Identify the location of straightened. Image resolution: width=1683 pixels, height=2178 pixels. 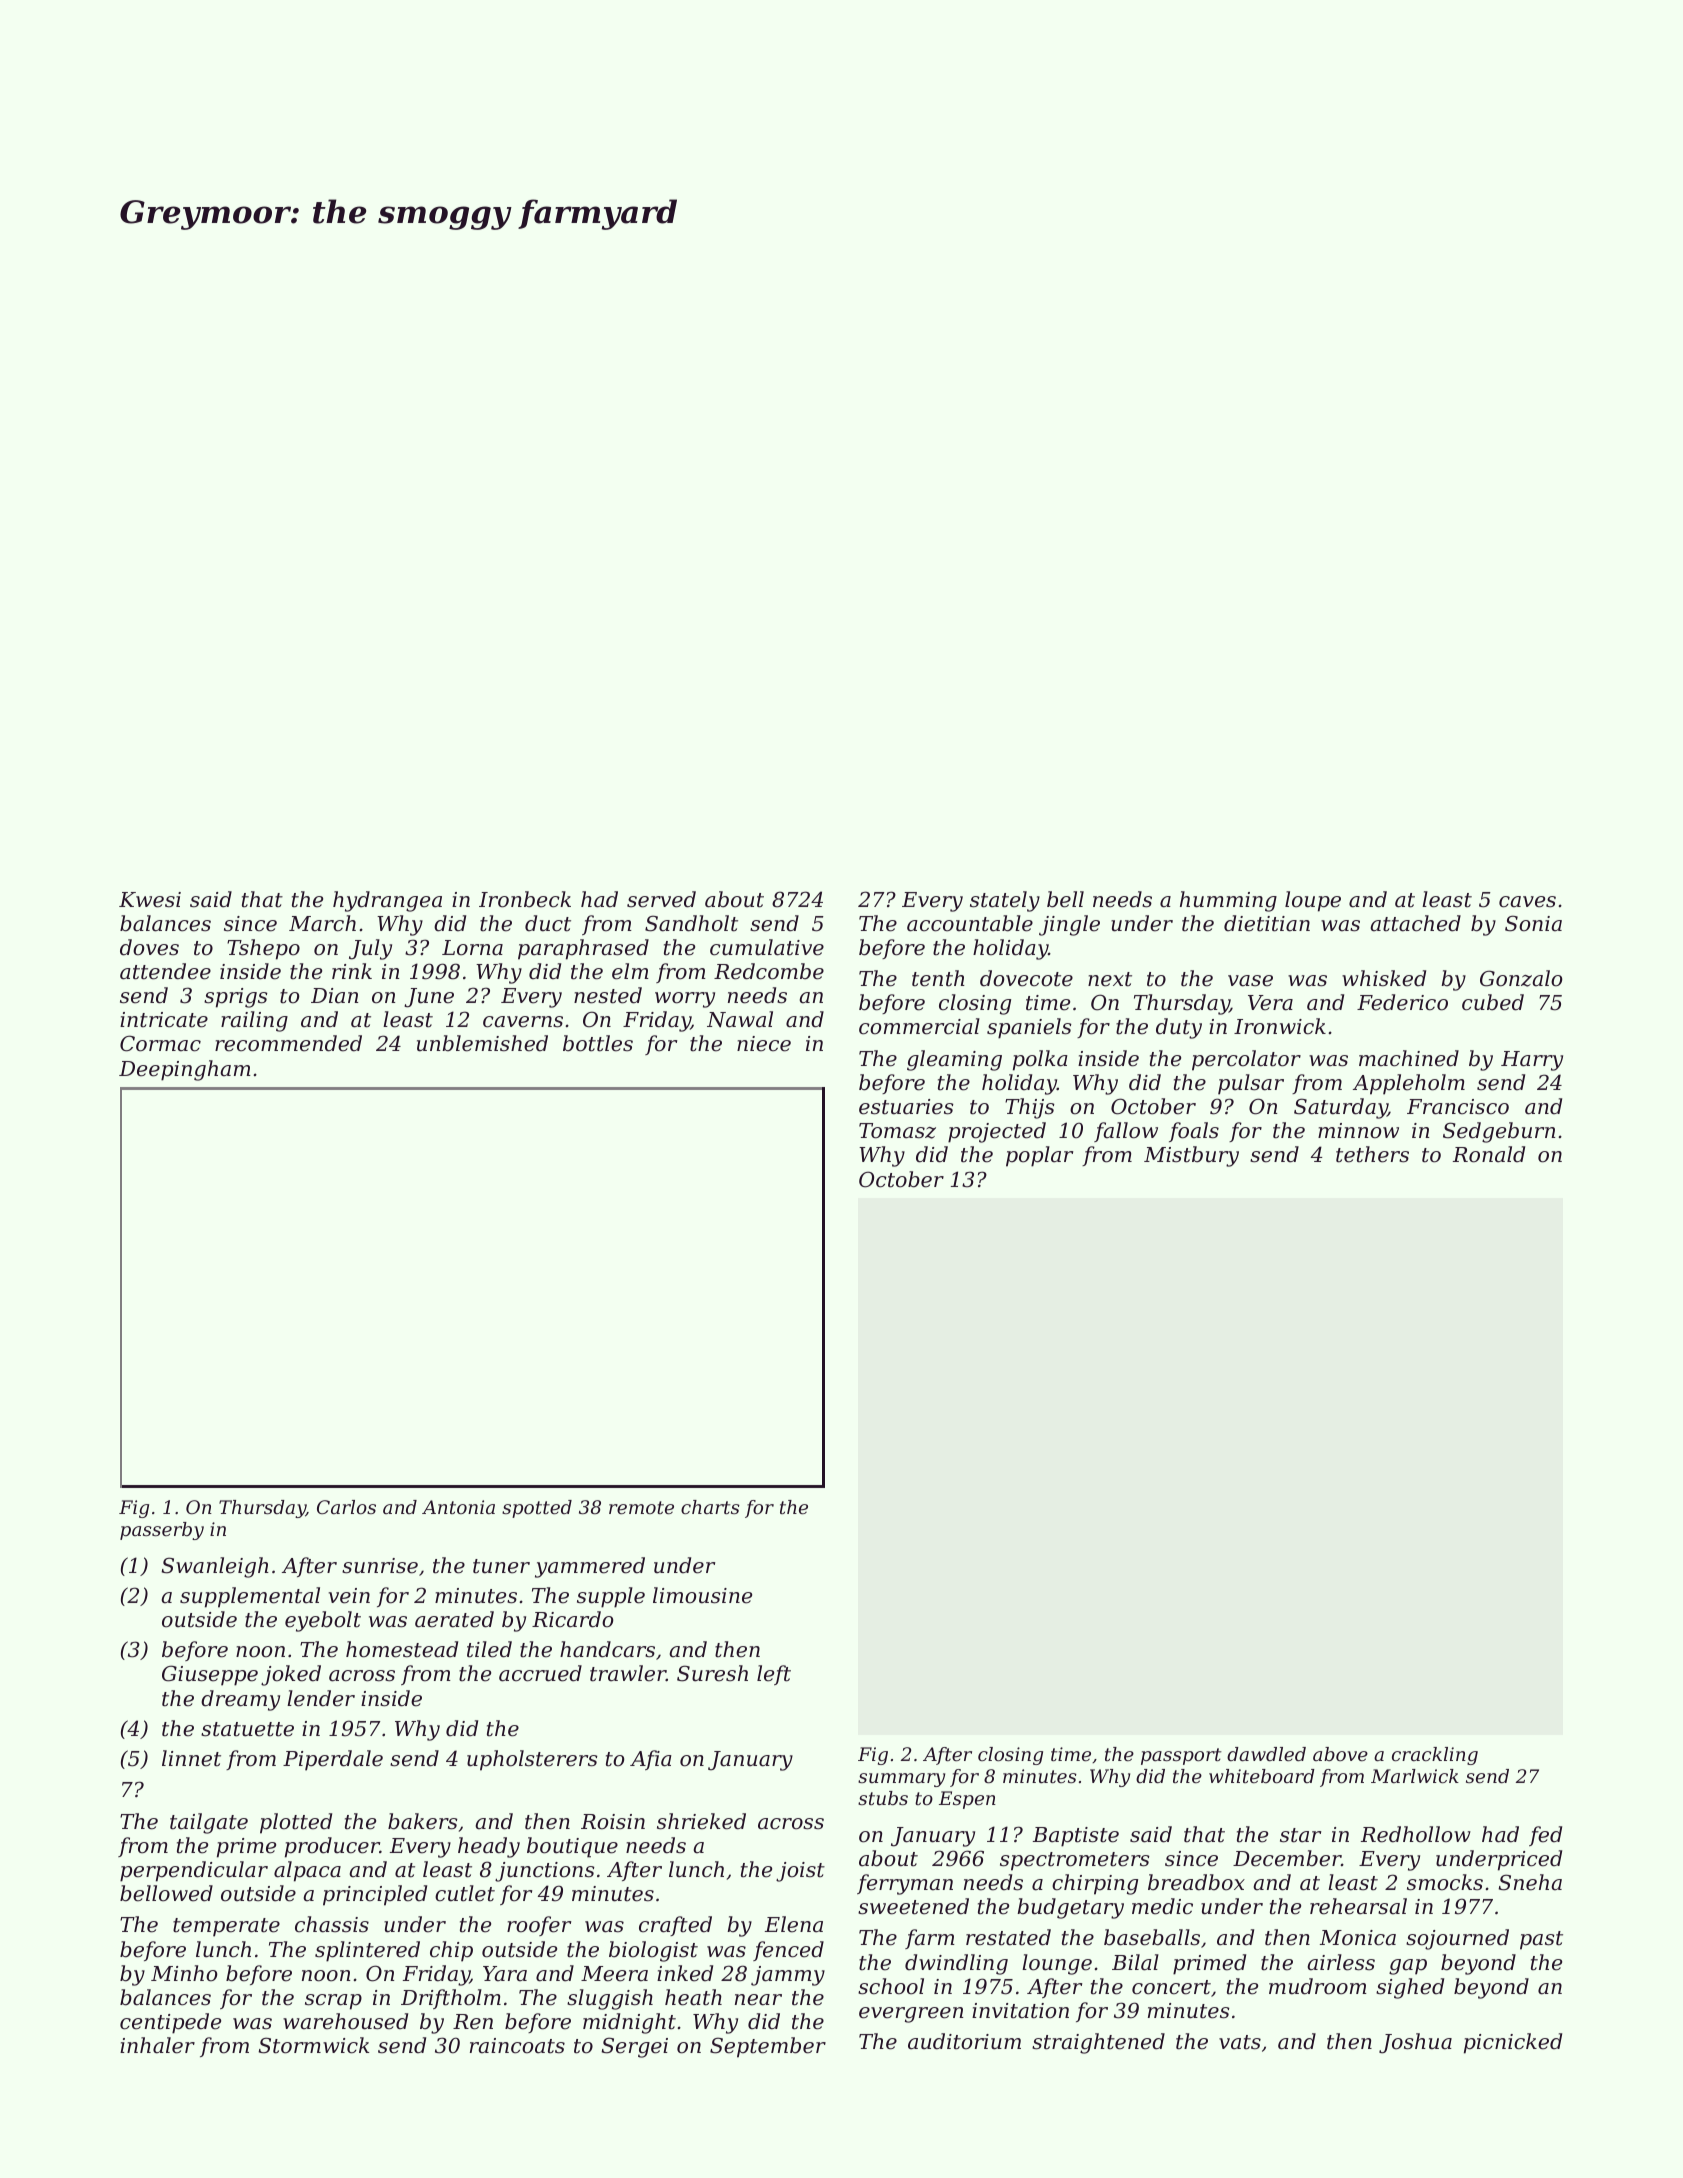
(1098, 2043).
